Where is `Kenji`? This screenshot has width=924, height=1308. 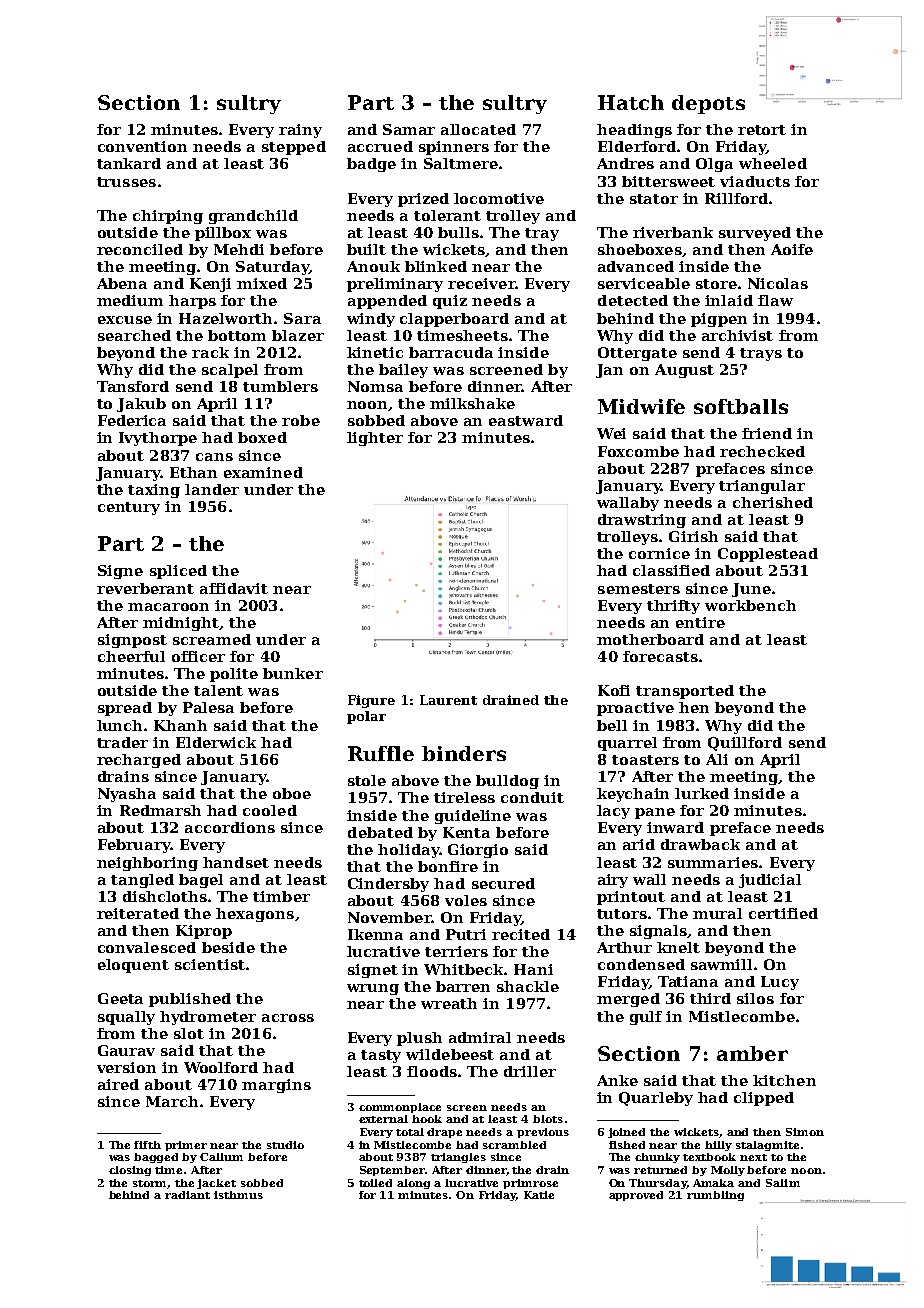
Kenji is located at coordinates (210, 285).
